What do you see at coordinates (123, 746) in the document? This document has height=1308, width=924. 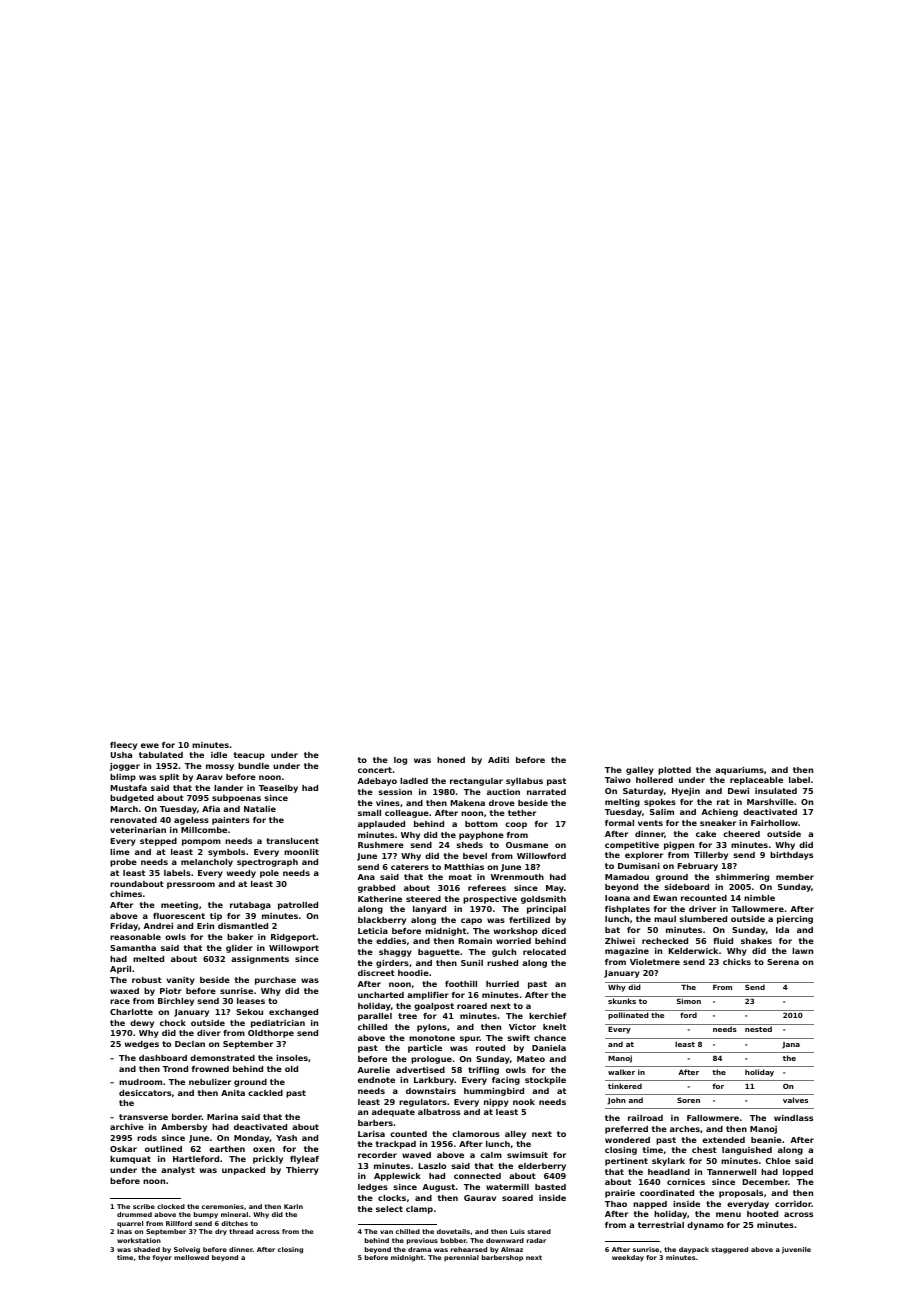 I see `fleecy` at bounding box center [123, 746].
